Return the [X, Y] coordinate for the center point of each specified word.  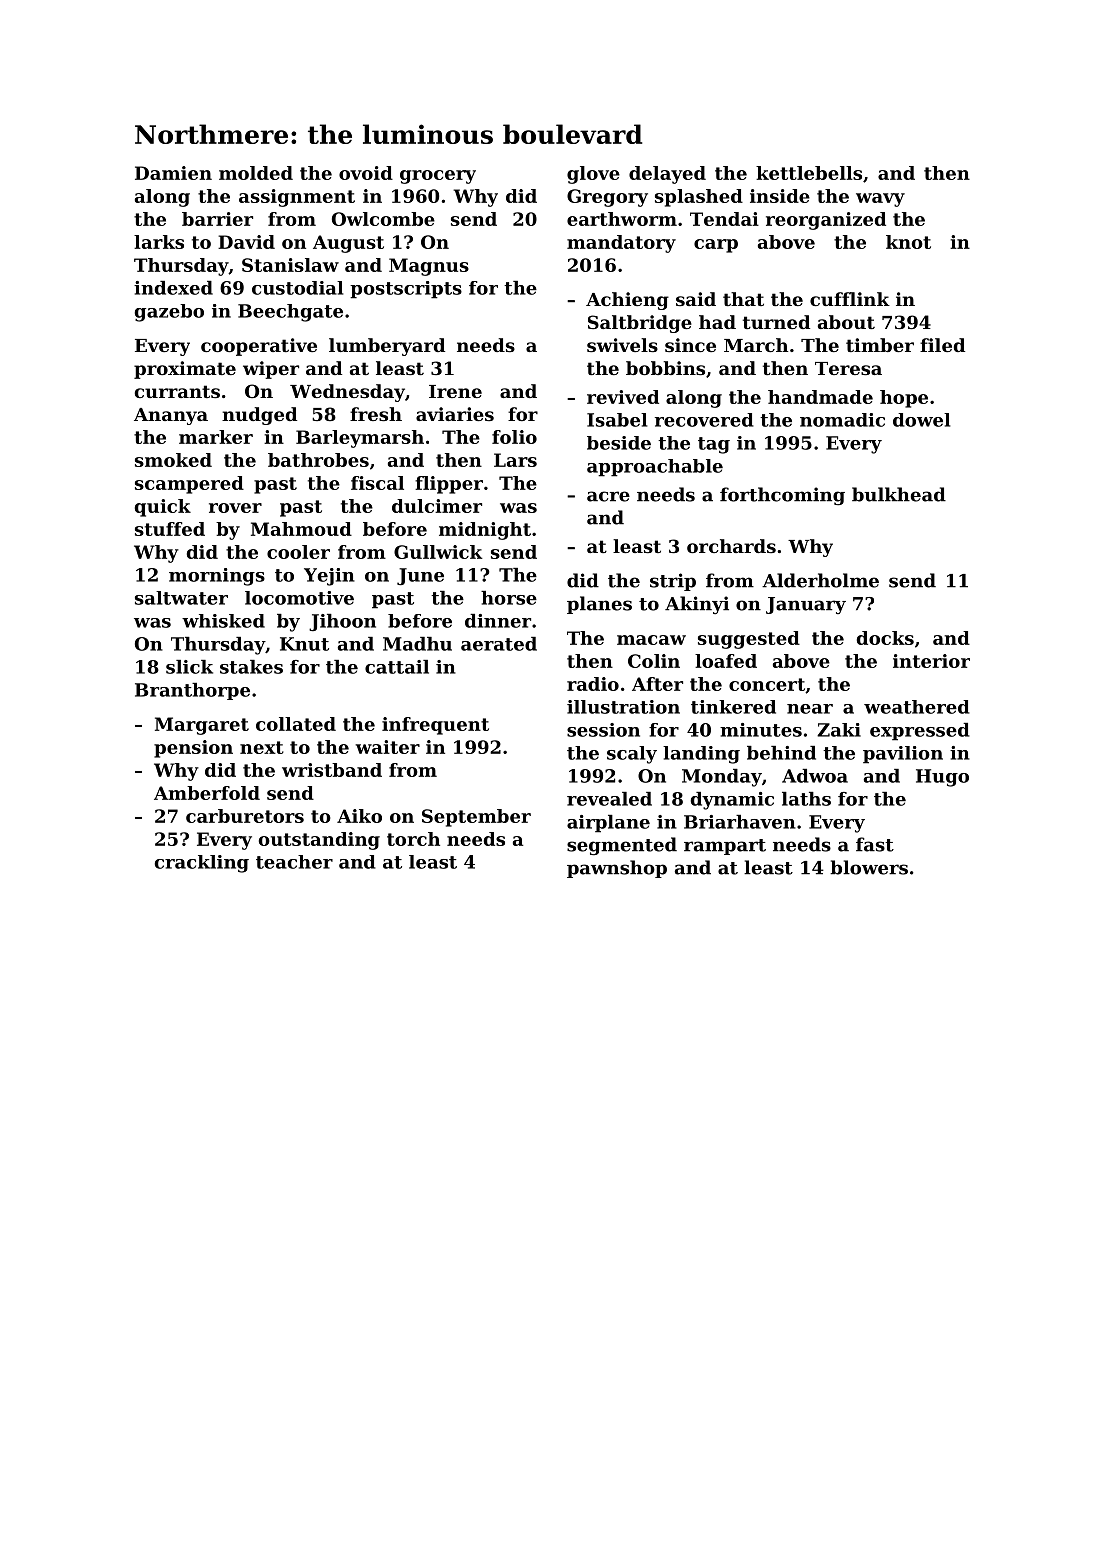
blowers [869, 867]
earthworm [622, 219]
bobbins [665, 368]
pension [193, 749]
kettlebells [809, 173]
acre [608, 496]
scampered [189, 485]
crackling [202, 864]
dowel [921, 420]
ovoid [366, 173]
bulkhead [899, 494]
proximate [185, 370]
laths [806, 799]
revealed [609, 799]
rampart [725, 847]
